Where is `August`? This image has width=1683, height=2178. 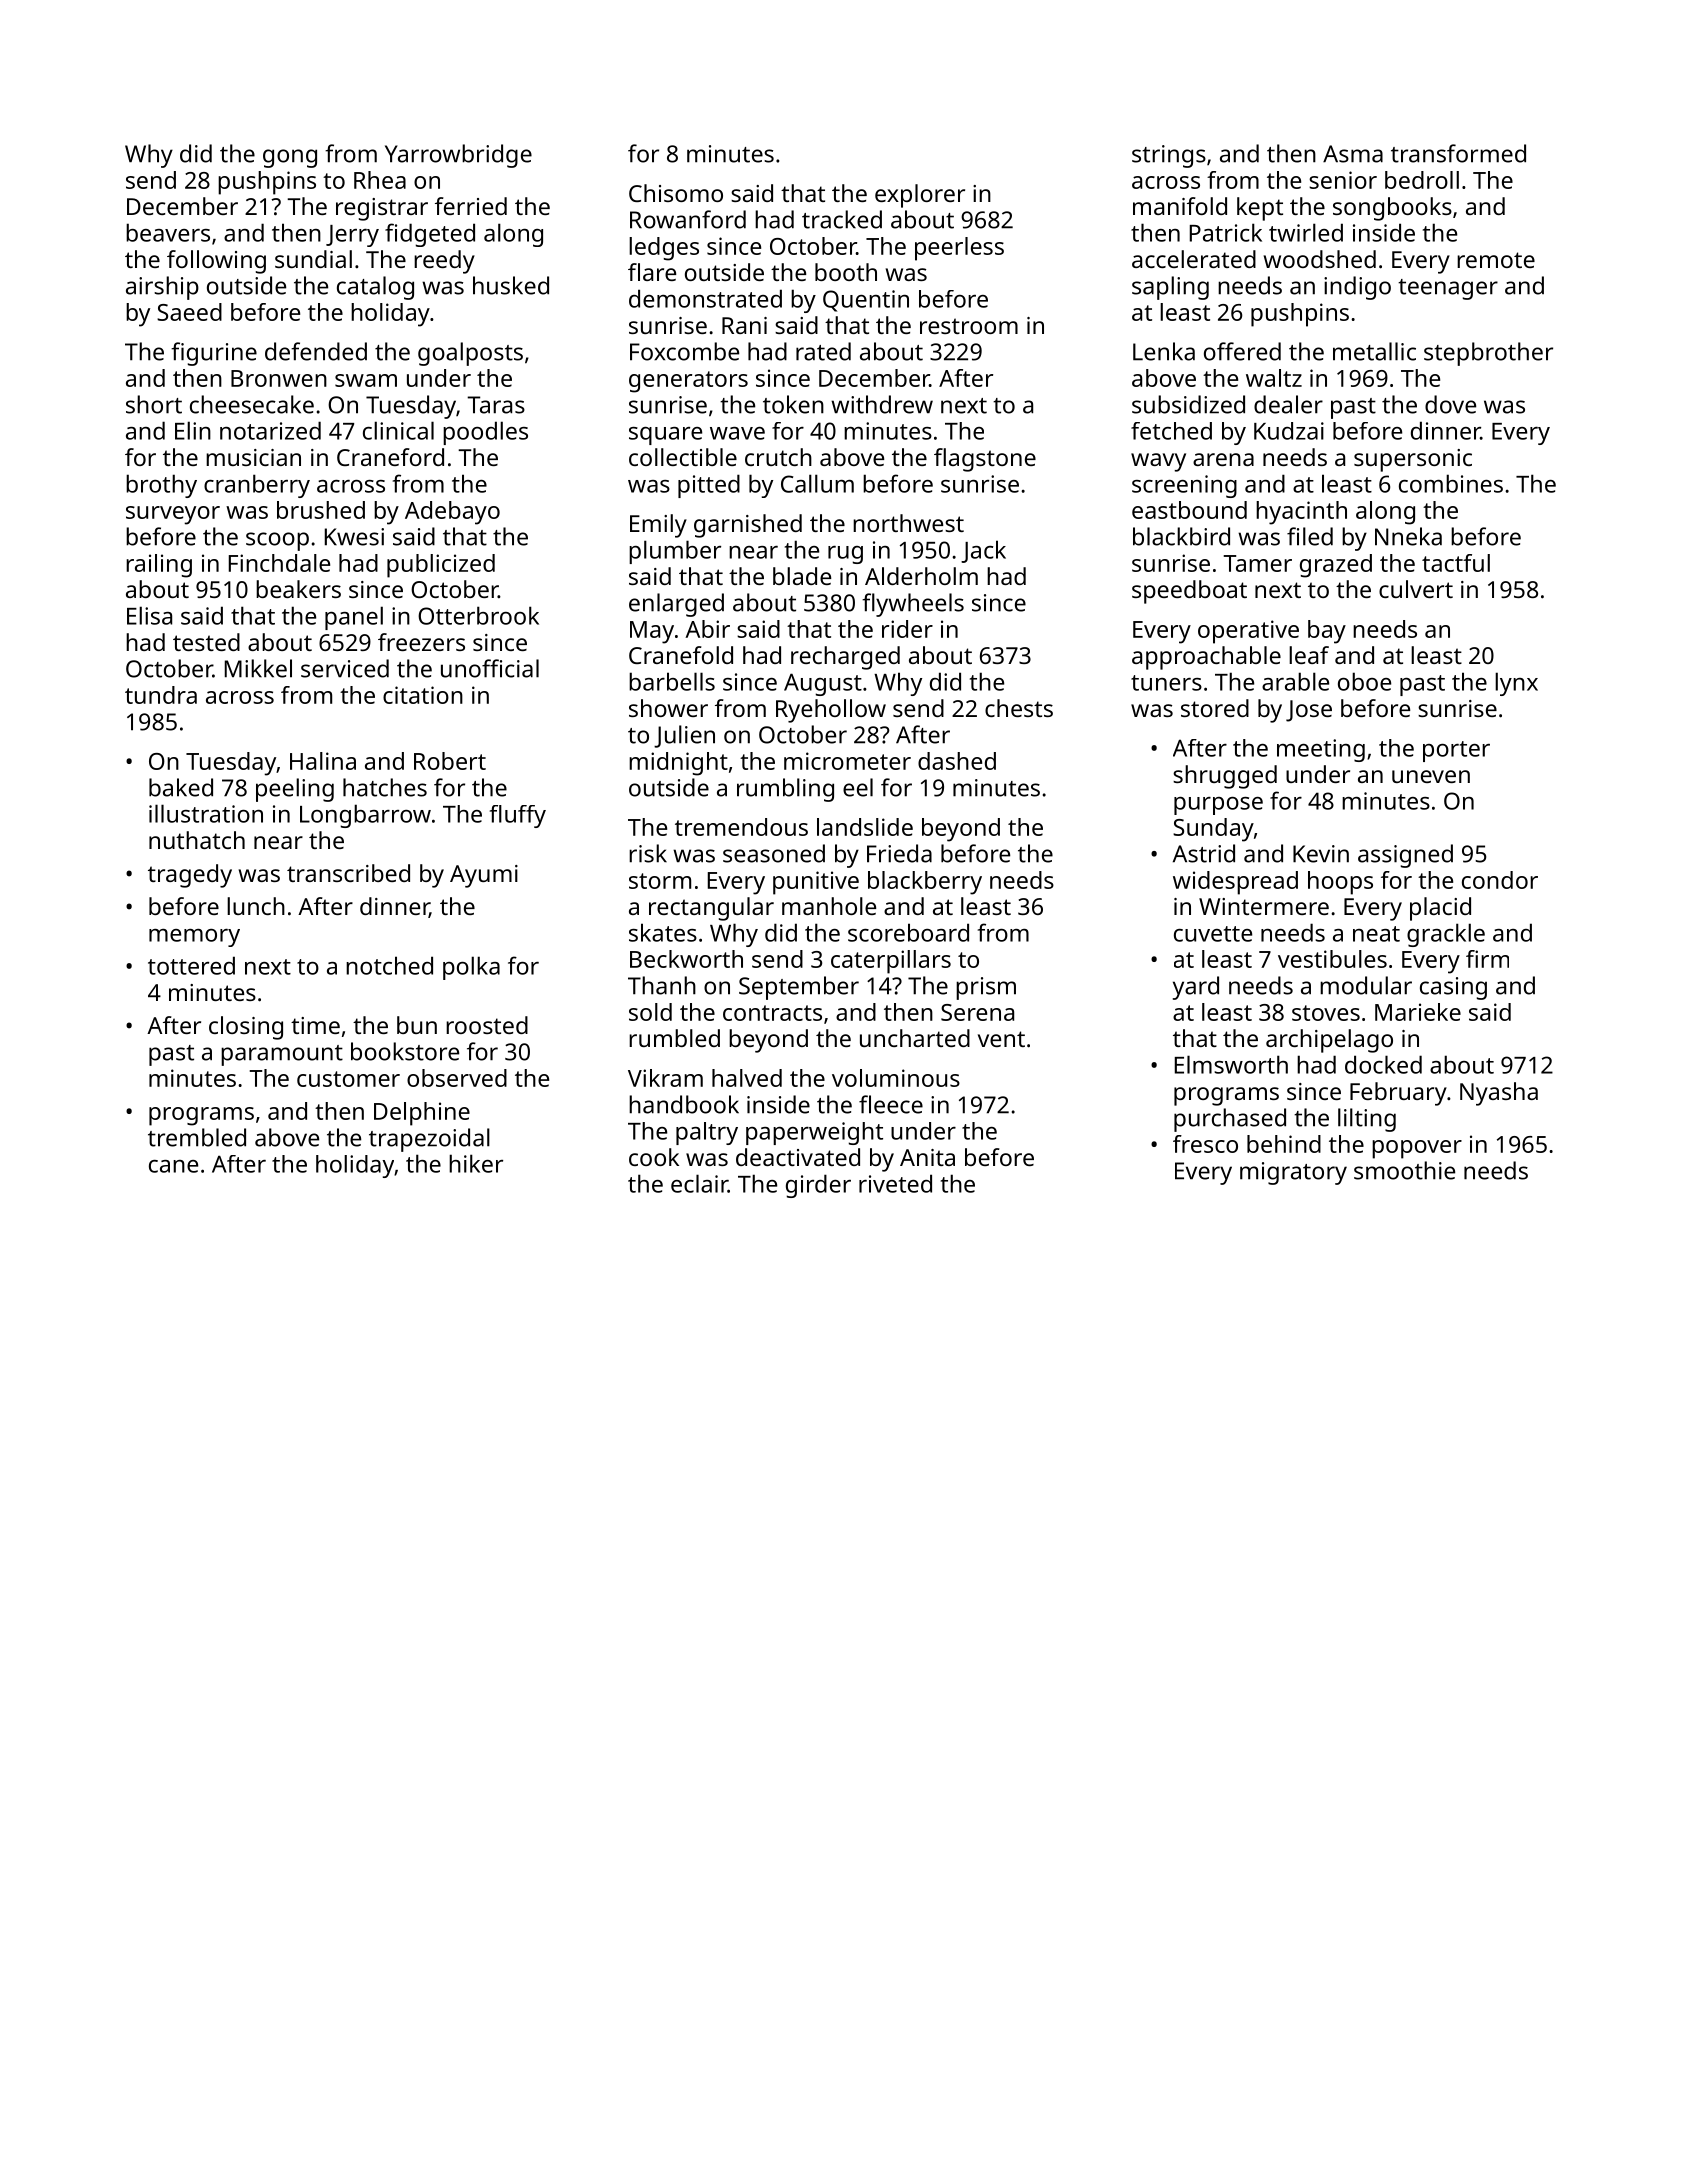 August is located at coordinates (823, 684).
